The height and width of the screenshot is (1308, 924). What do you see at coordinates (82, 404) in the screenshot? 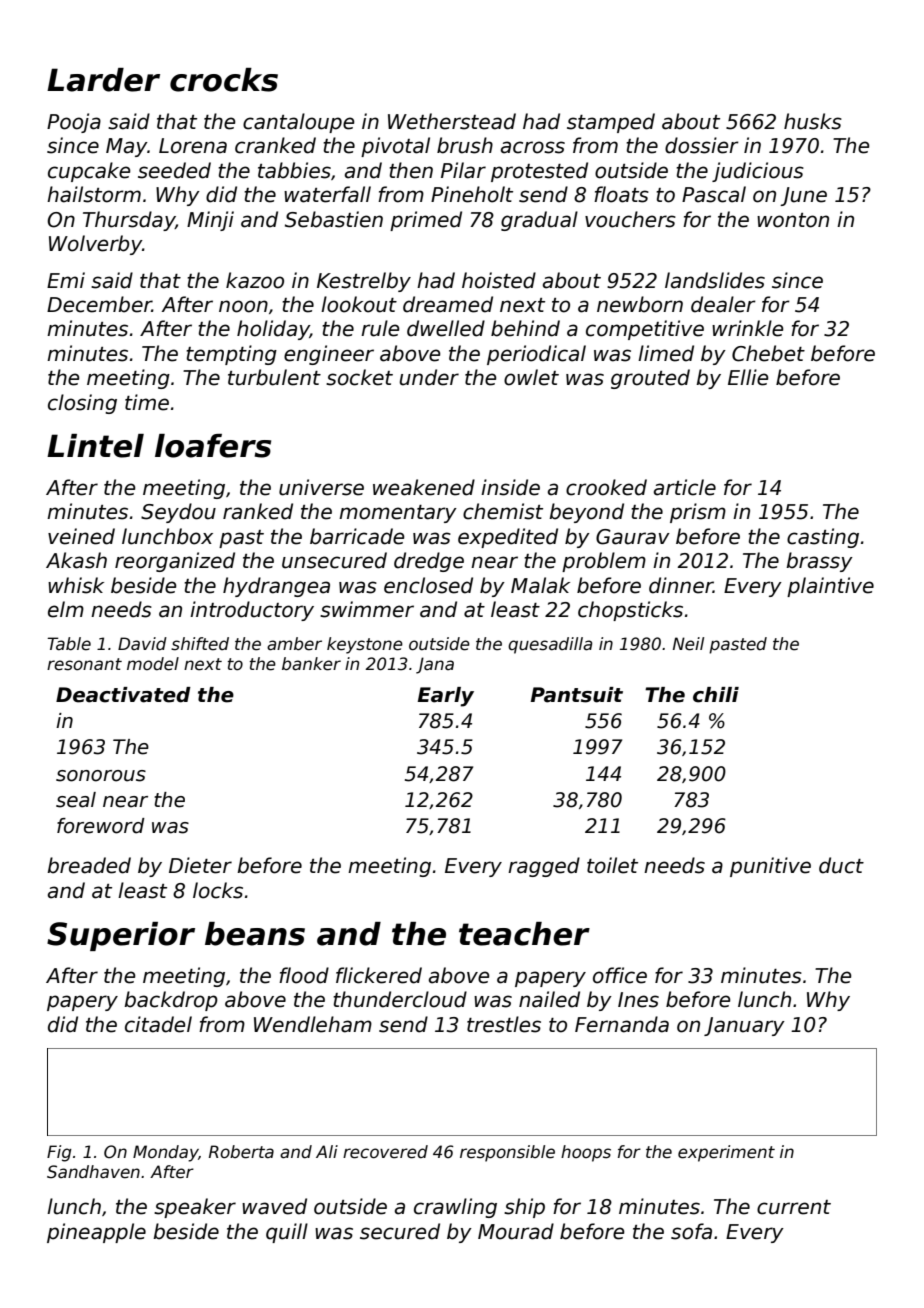
I see `closing` at bounding box center [82, 404].
